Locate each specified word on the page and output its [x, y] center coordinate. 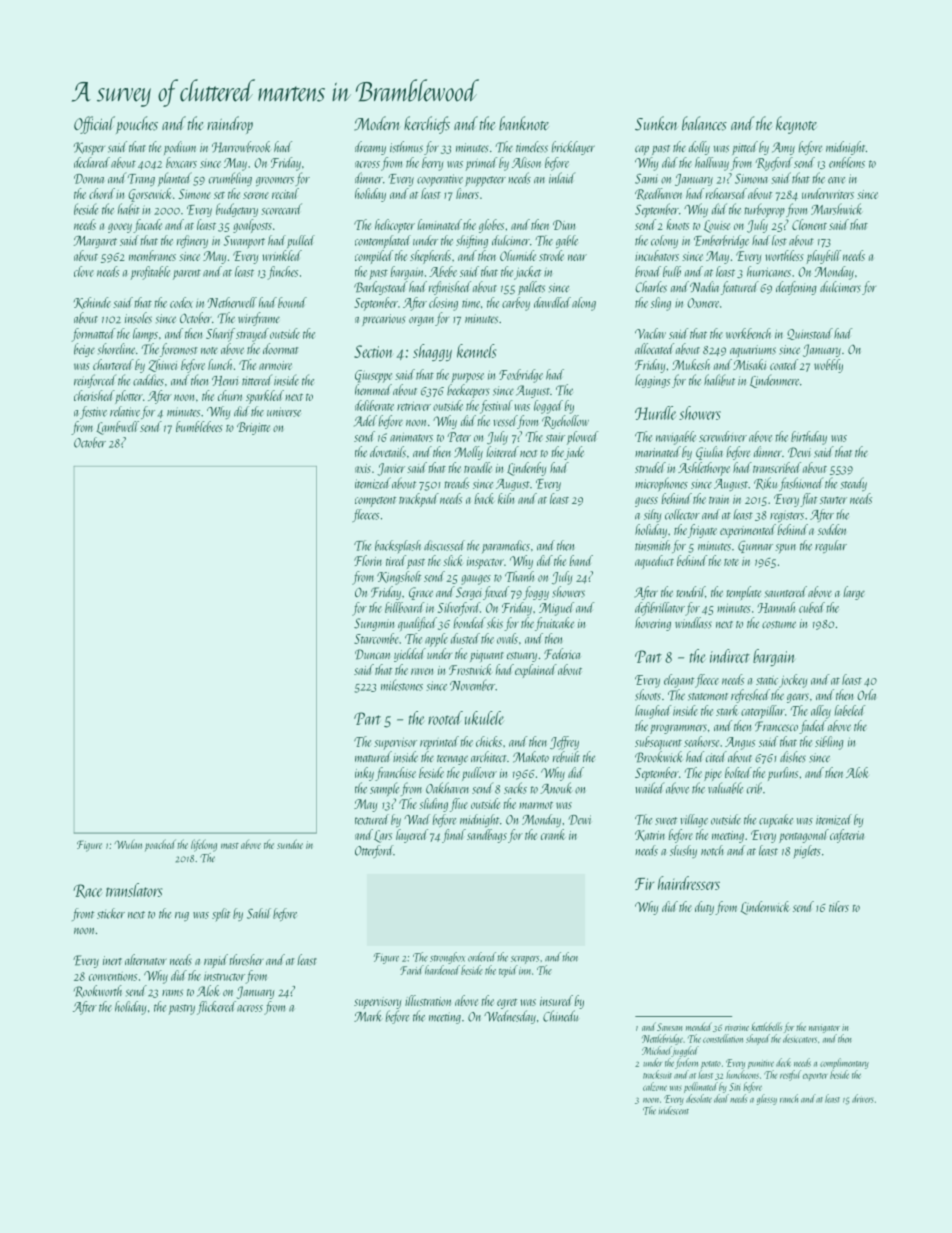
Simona [751, 179]
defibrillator [660, 609]
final [454, 836]
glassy [767, 1099]
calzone [655, 1086]
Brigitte [253, 428]
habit [129, 209]
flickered [216, 1008]
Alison [526, 162]
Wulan [128, 844]
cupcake [776, 821]
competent [375, 502]
